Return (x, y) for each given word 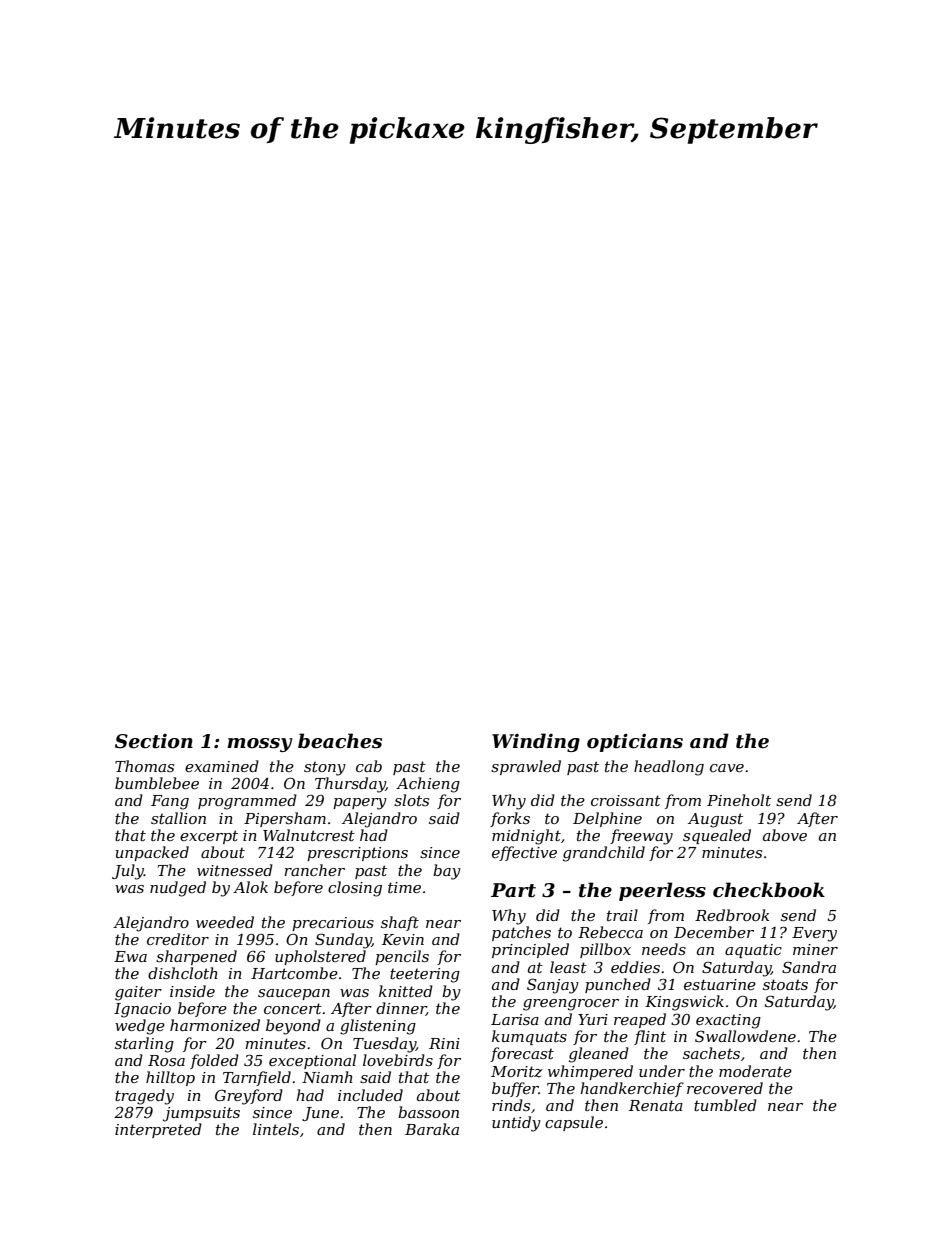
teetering (425, 975)
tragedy (144, 1097)
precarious (333, 924)
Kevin (403, 939)
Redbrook (732, 915)
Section (154, 741)
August (715, 820)
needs (664, 949)
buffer (515, 1089)
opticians (635, 742)
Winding (536, 742)
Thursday (350, 785)
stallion (178, 818)
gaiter (138, 993)
